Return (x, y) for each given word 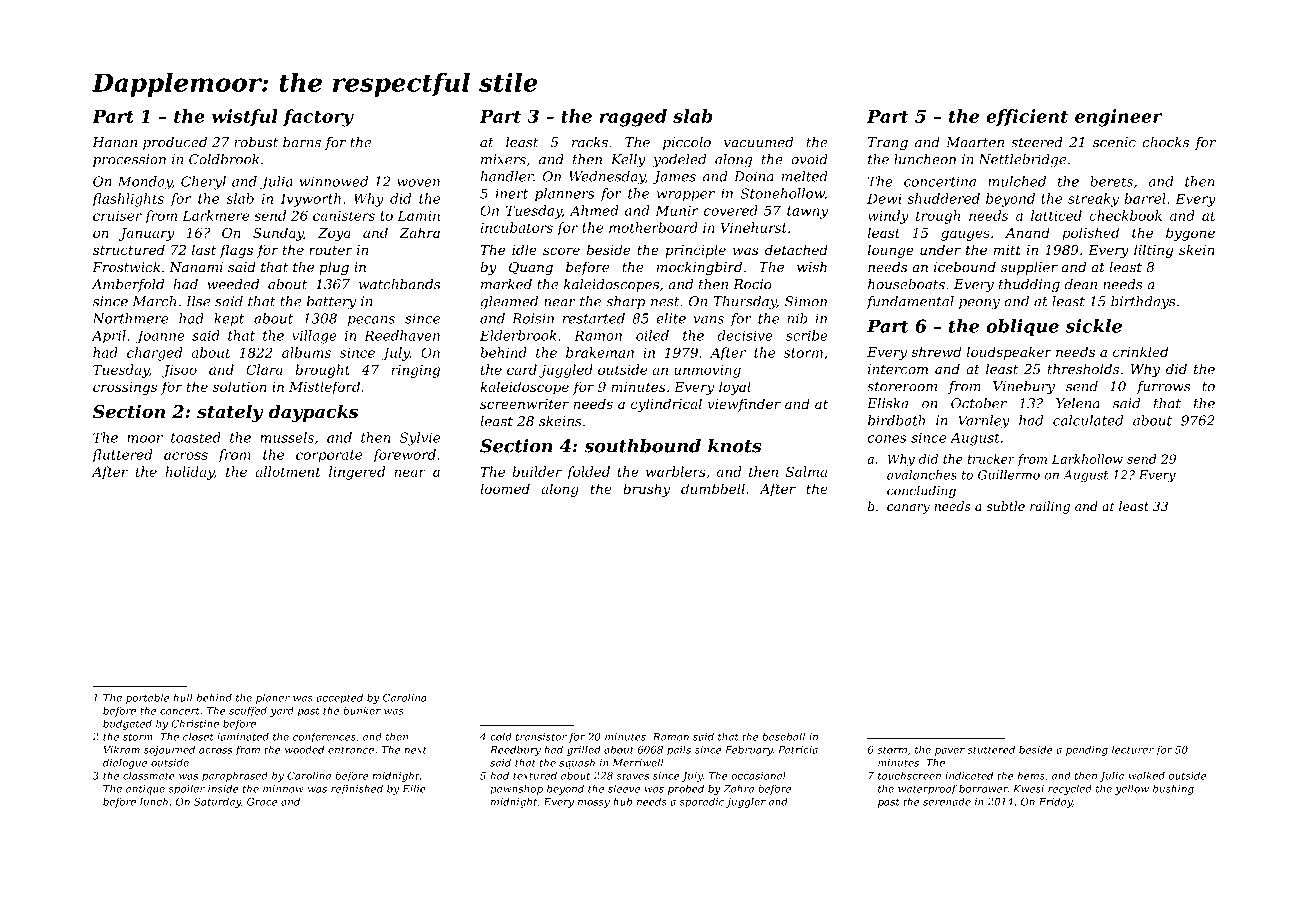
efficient (1027, 117)
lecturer (1133, 749)
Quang (531, 268)
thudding (1029, 285)
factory (318, 118)
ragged (633, 118)
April (109, 337)
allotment (288, 471)
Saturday (217, 802)
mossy (594, 804)
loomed (505, 488)
